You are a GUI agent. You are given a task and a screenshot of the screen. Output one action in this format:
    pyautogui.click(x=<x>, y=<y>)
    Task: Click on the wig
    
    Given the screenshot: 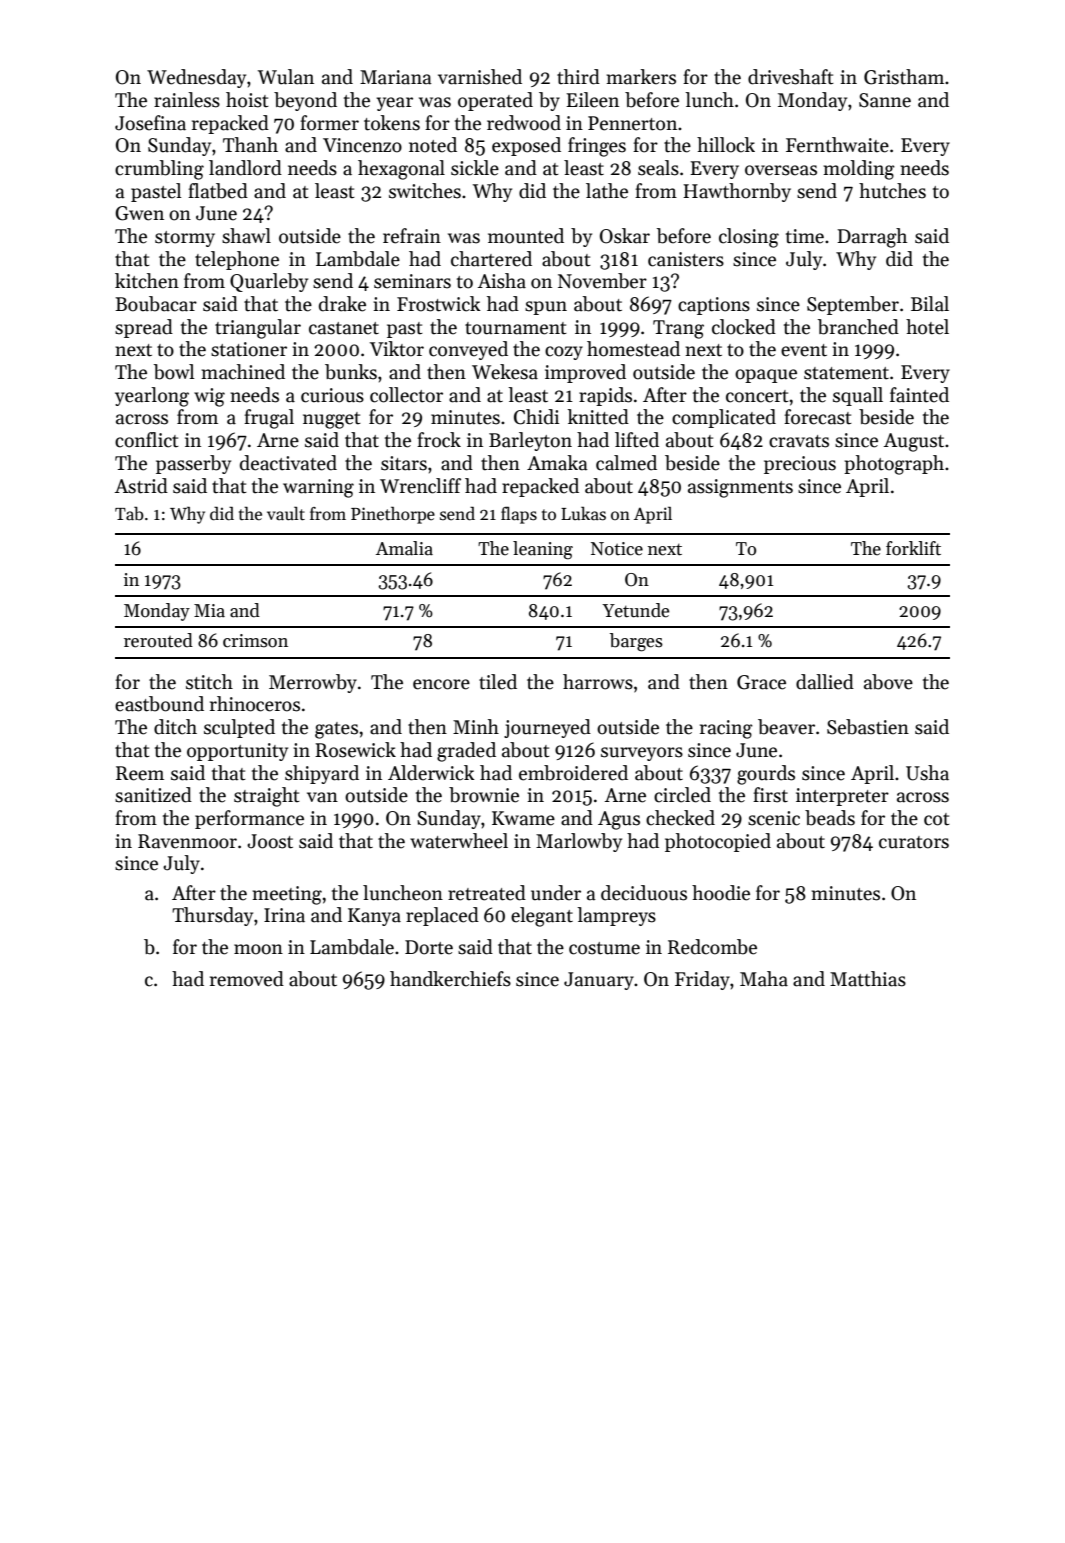 What is the action you would take?
    pyautogui.click(x=209, y=397)
